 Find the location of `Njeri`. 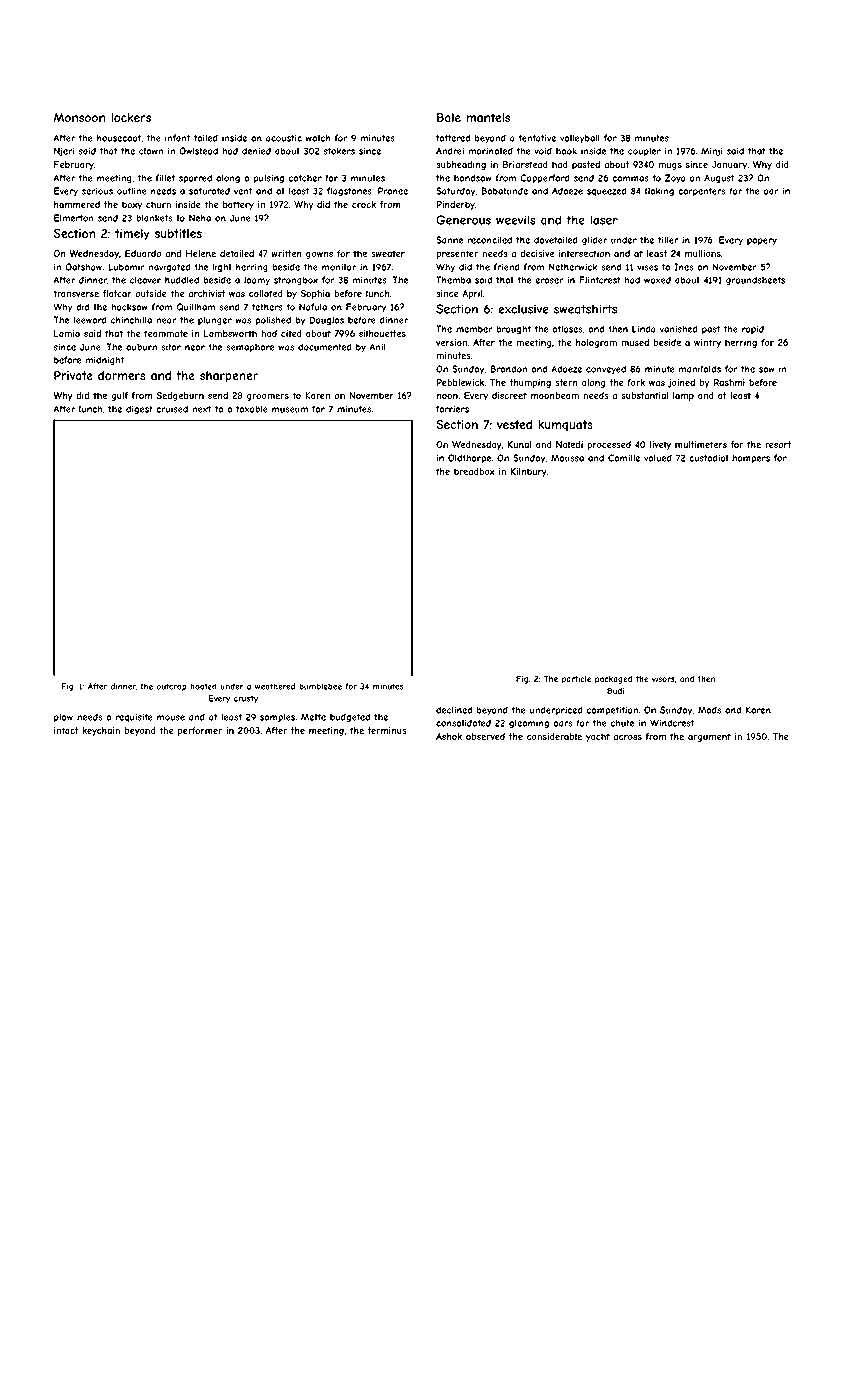

Njeri is located at coordinates (64, 151).
